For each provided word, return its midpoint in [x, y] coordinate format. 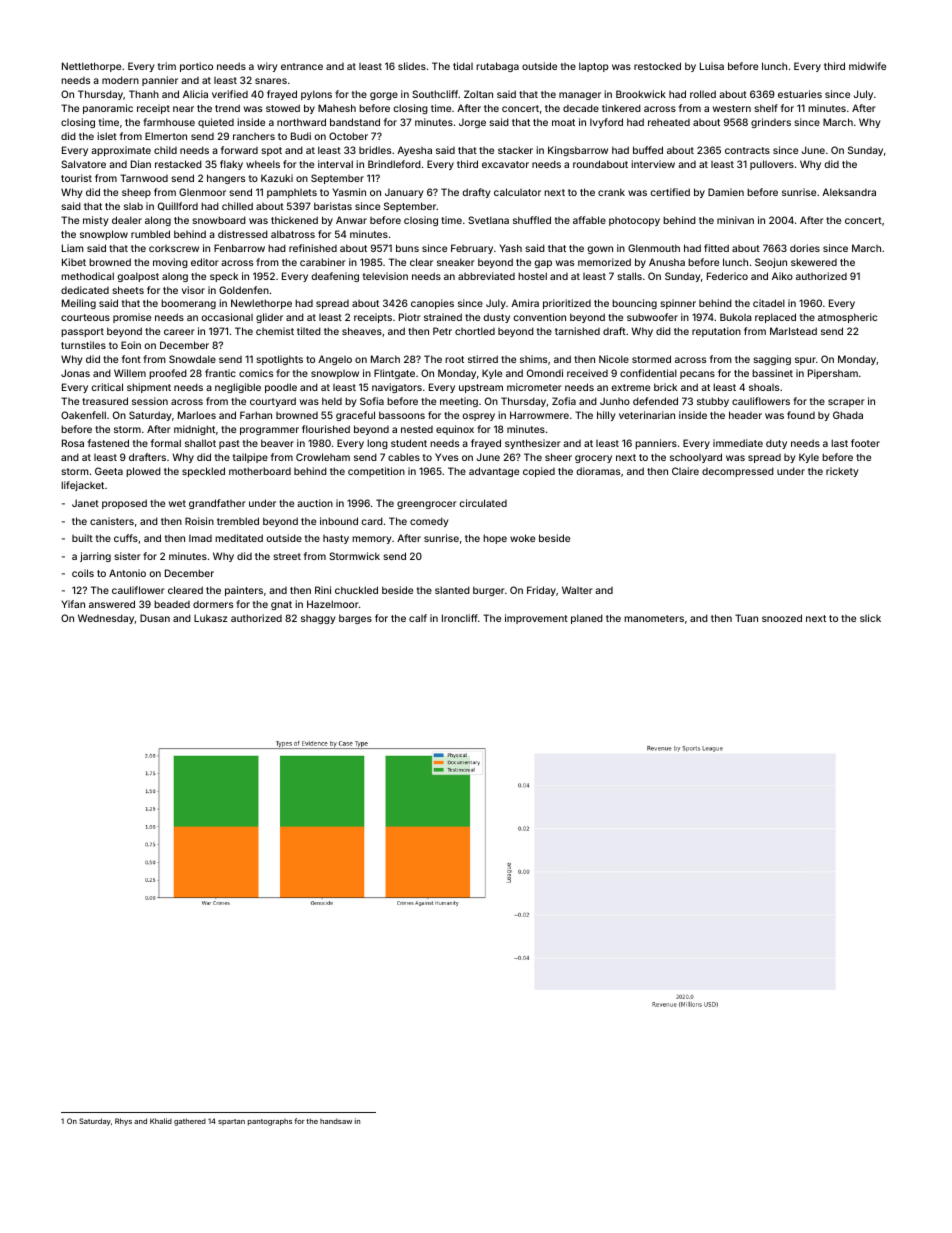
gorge [384, 96]
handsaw [336, 1121]
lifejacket [82, 486]
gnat [281, 605]
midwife [867, 66]
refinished [313, 248]
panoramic [108, 109]
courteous [85, 317]
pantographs [270, 1122]
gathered [190, 1122]
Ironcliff [460, 618]
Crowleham [323, 457]
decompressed [738, 472]
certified [670, 192]
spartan [231, 1122]
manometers [654, 618]
